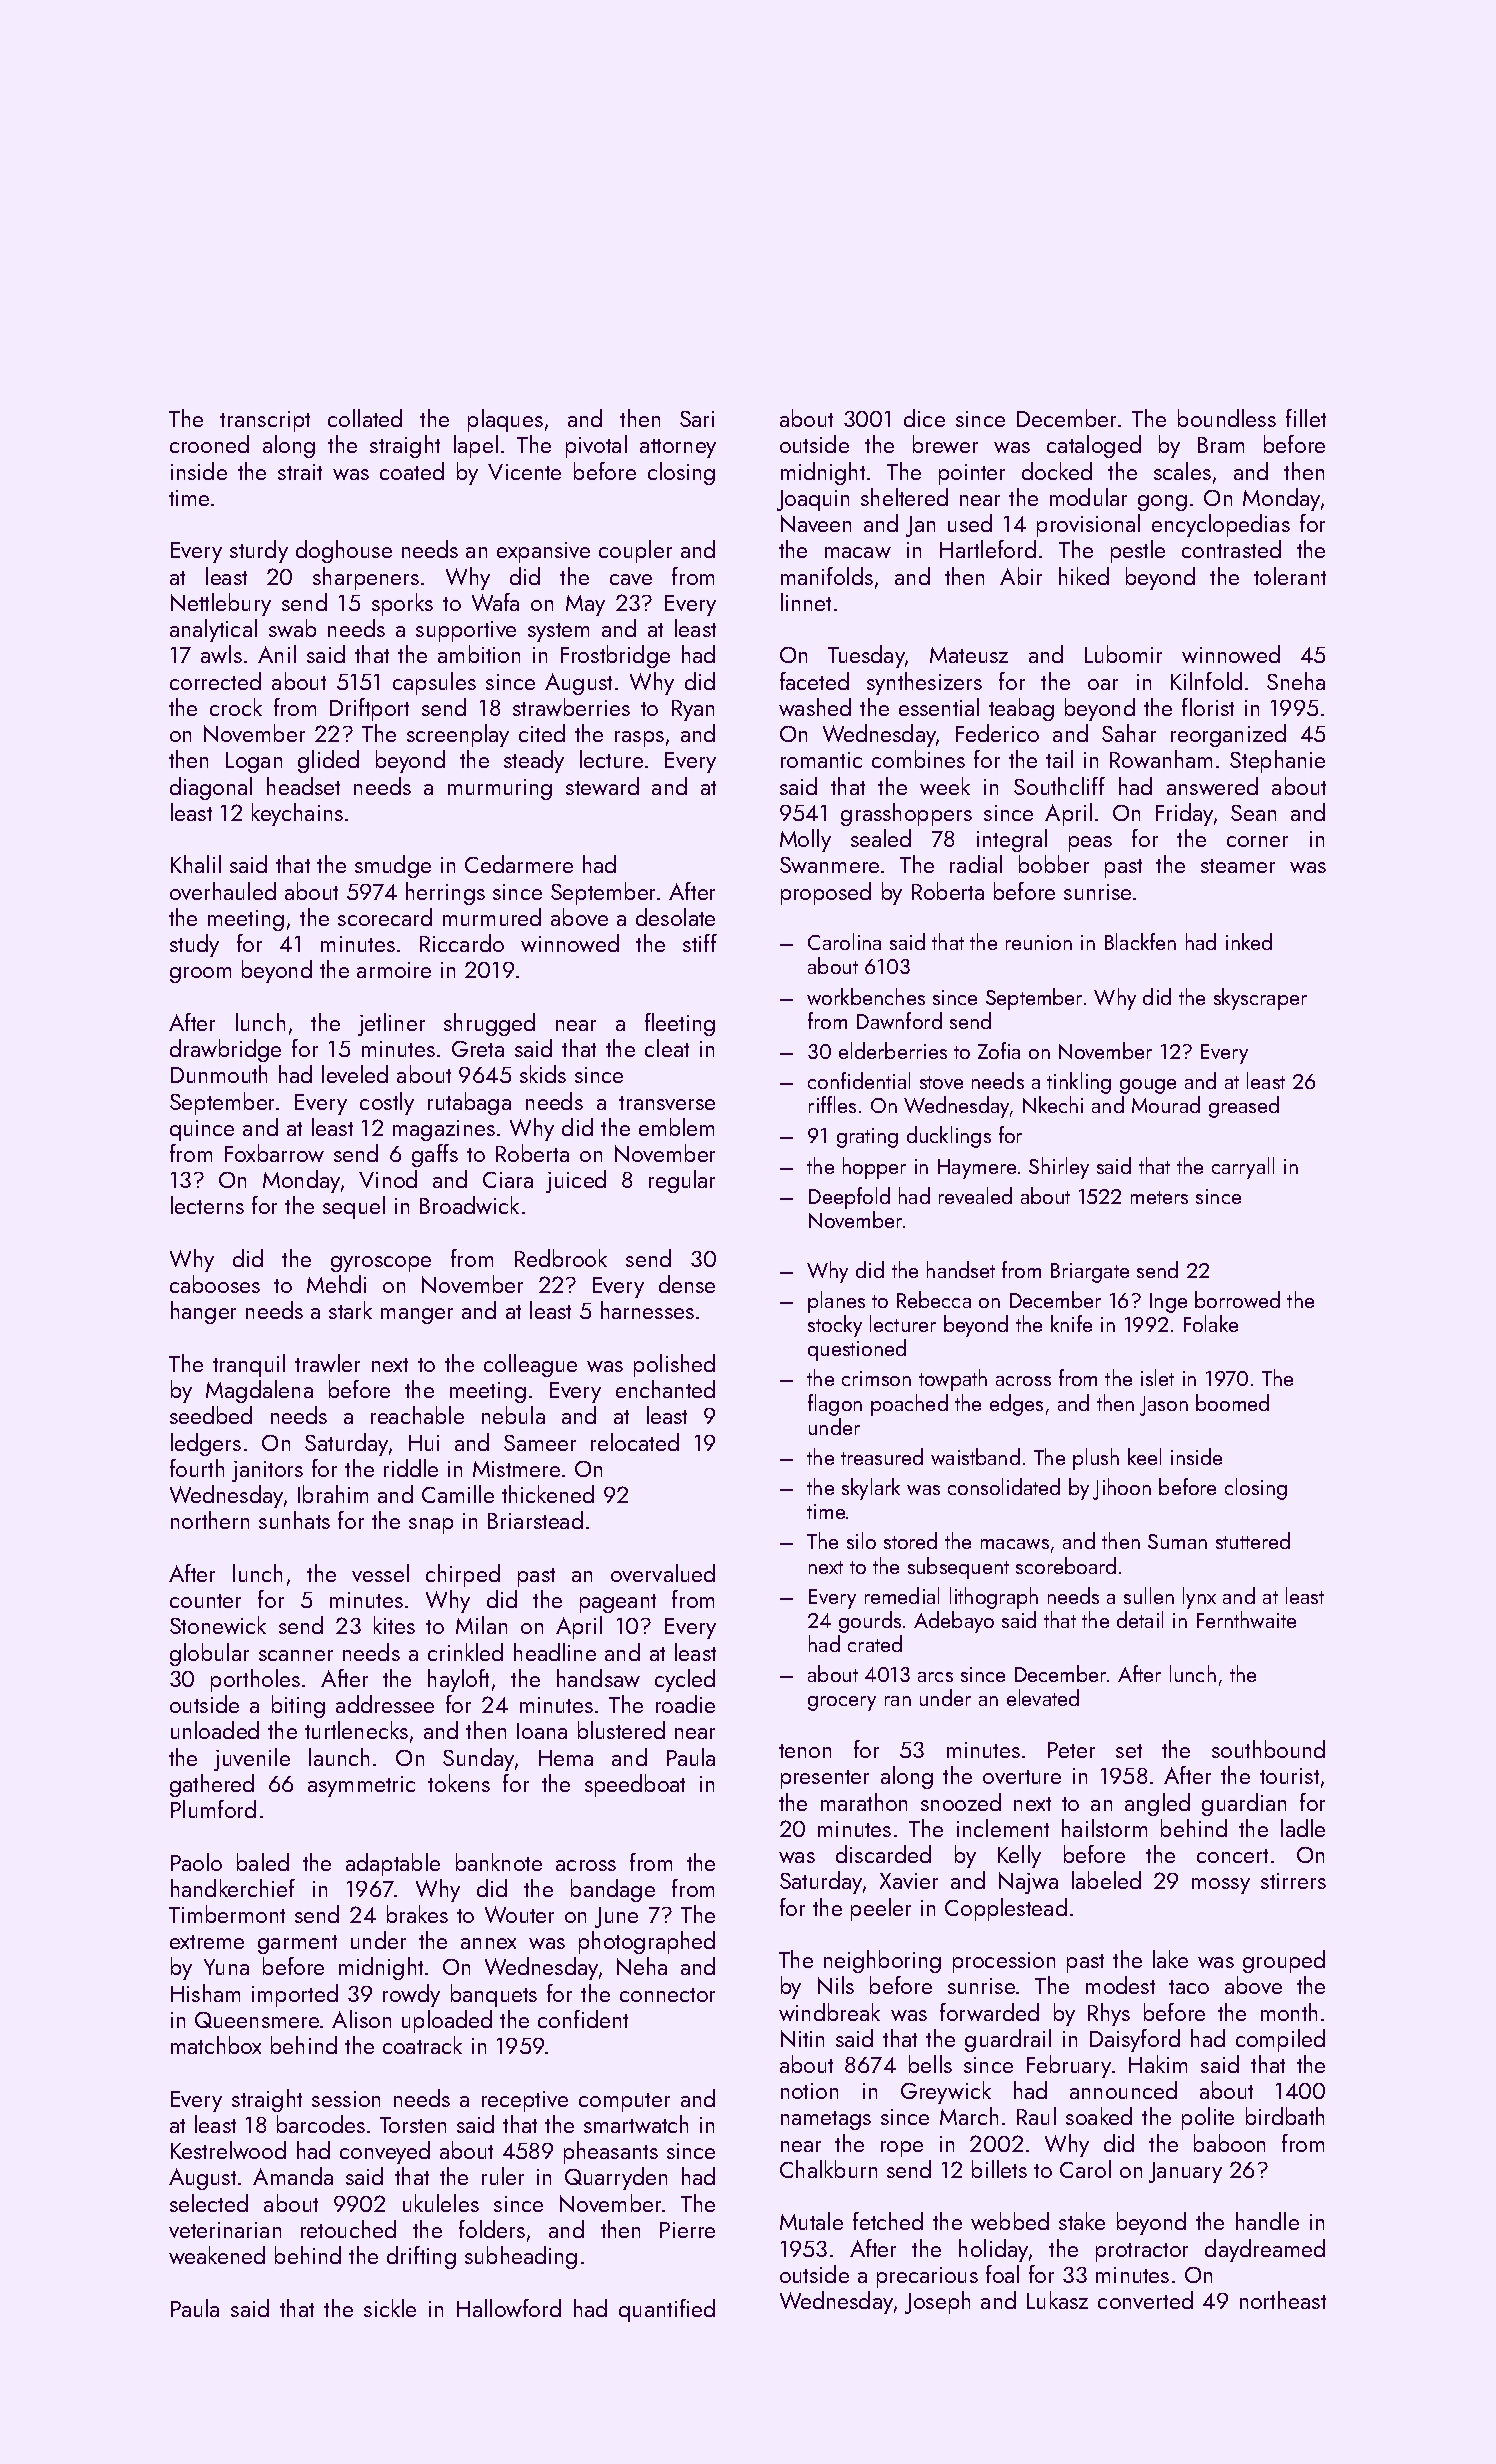 Image resolution: width=1496 pixels, height=2464 pixels. I want to click on tourist, so click(1289, 1776).
